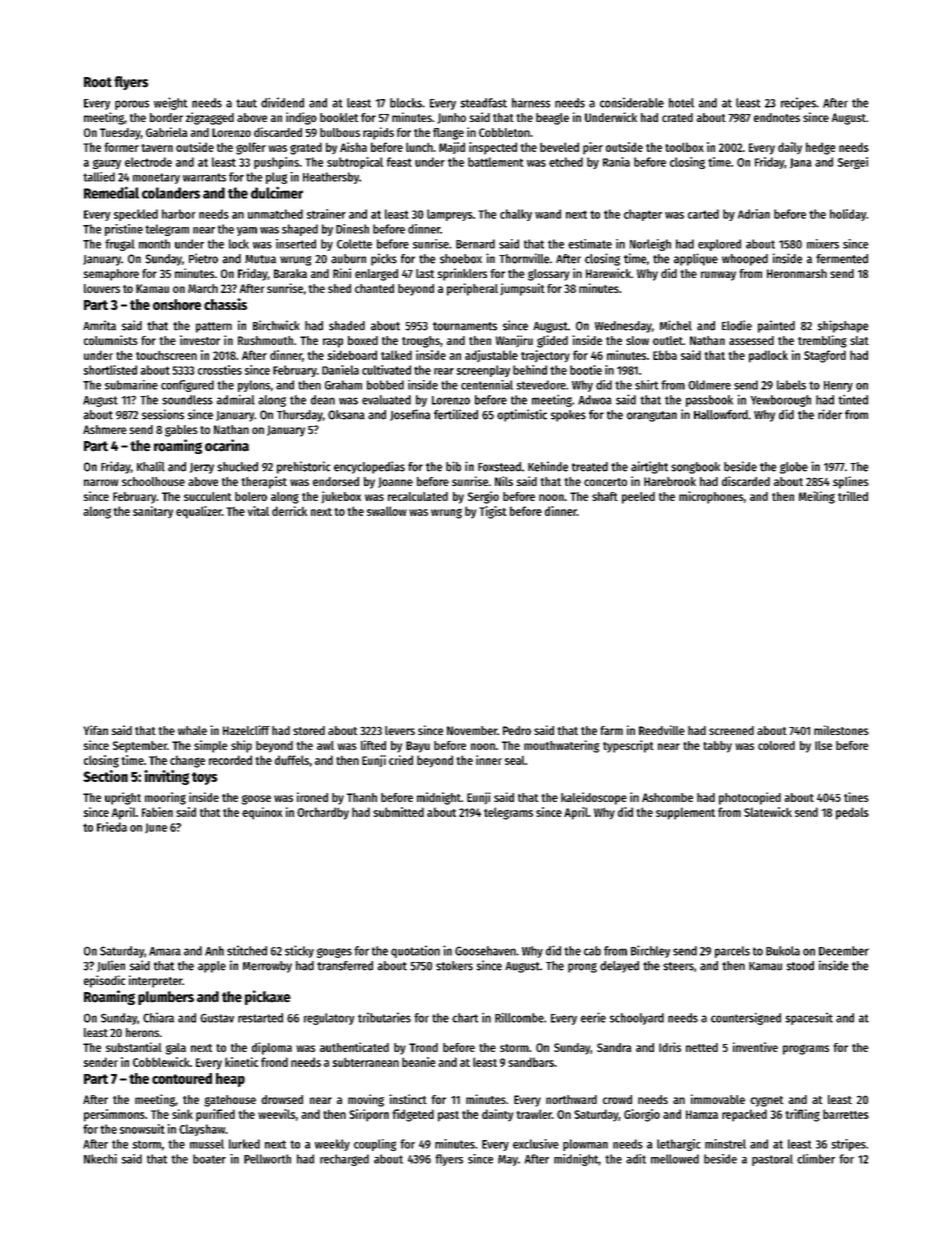  What do you see at coordinates (592, 951) in the image?
I see `cab` at bounding box center [592, 951].
